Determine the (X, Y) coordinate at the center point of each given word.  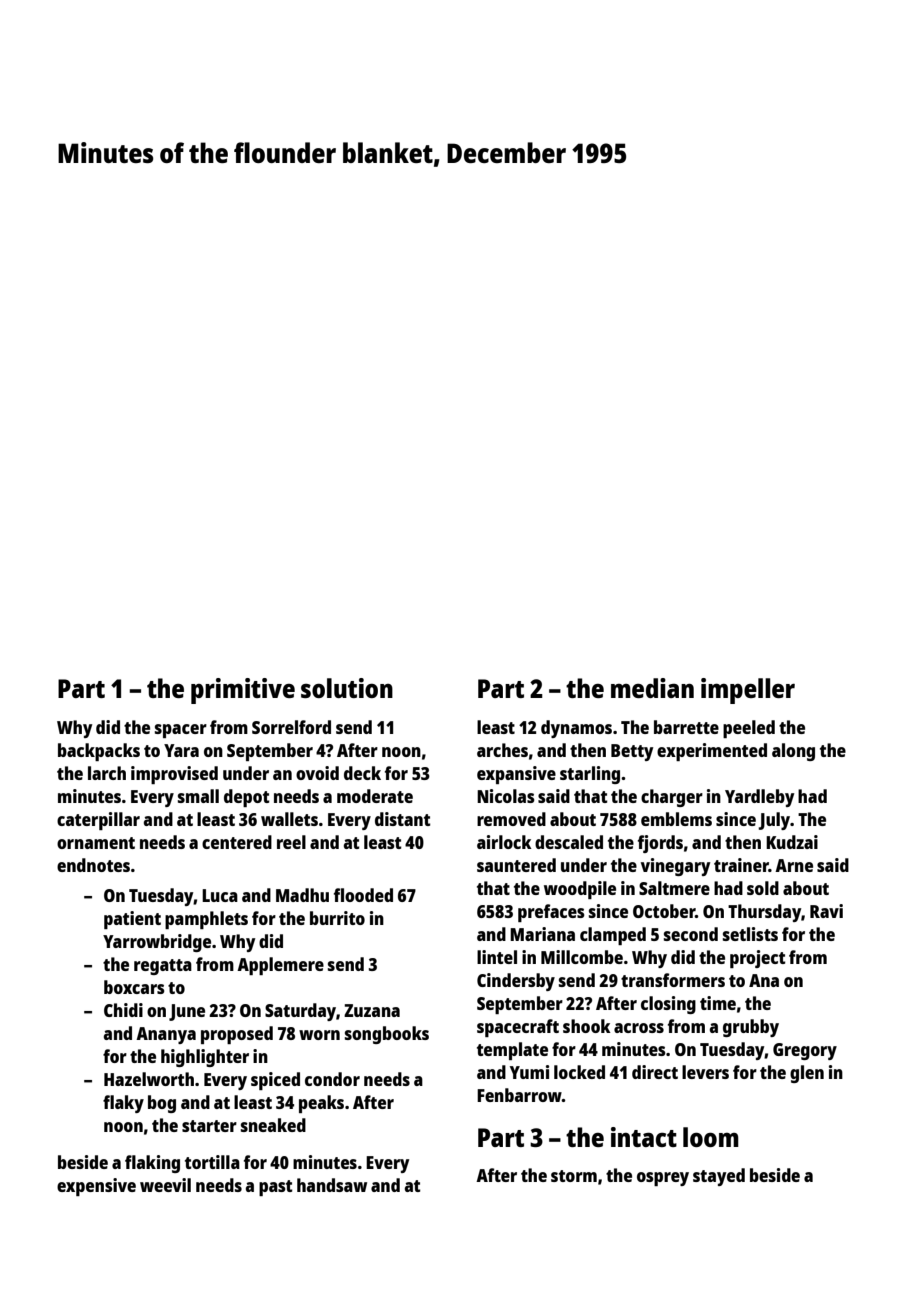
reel (291, 842)
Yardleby (759, 798)
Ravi (826, 911)
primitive (243, 691)
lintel (497, 957)
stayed (719, 1177)
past (276, 1188)
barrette (686, 727)
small (198, 796)
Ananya (166, 1035)
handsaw (332, 1185)
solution (347, 688)
